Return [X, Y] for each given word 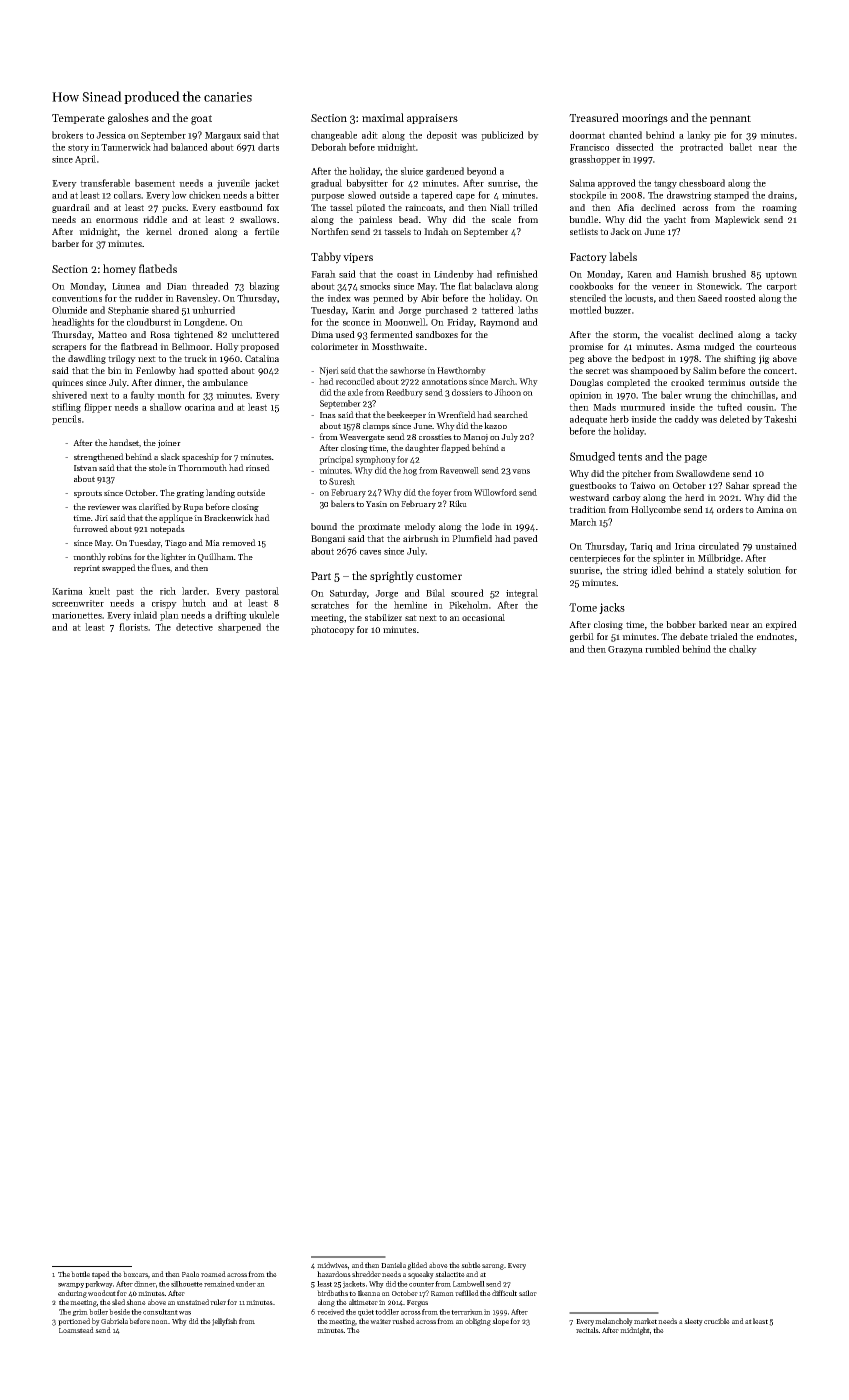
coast [407, 274]
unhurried [213, 310]
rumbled [662, 649]
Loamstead [76, 1330]
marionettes [77, 615]
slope [500, 1322]
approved [617, 184]
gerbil [582, 637]
